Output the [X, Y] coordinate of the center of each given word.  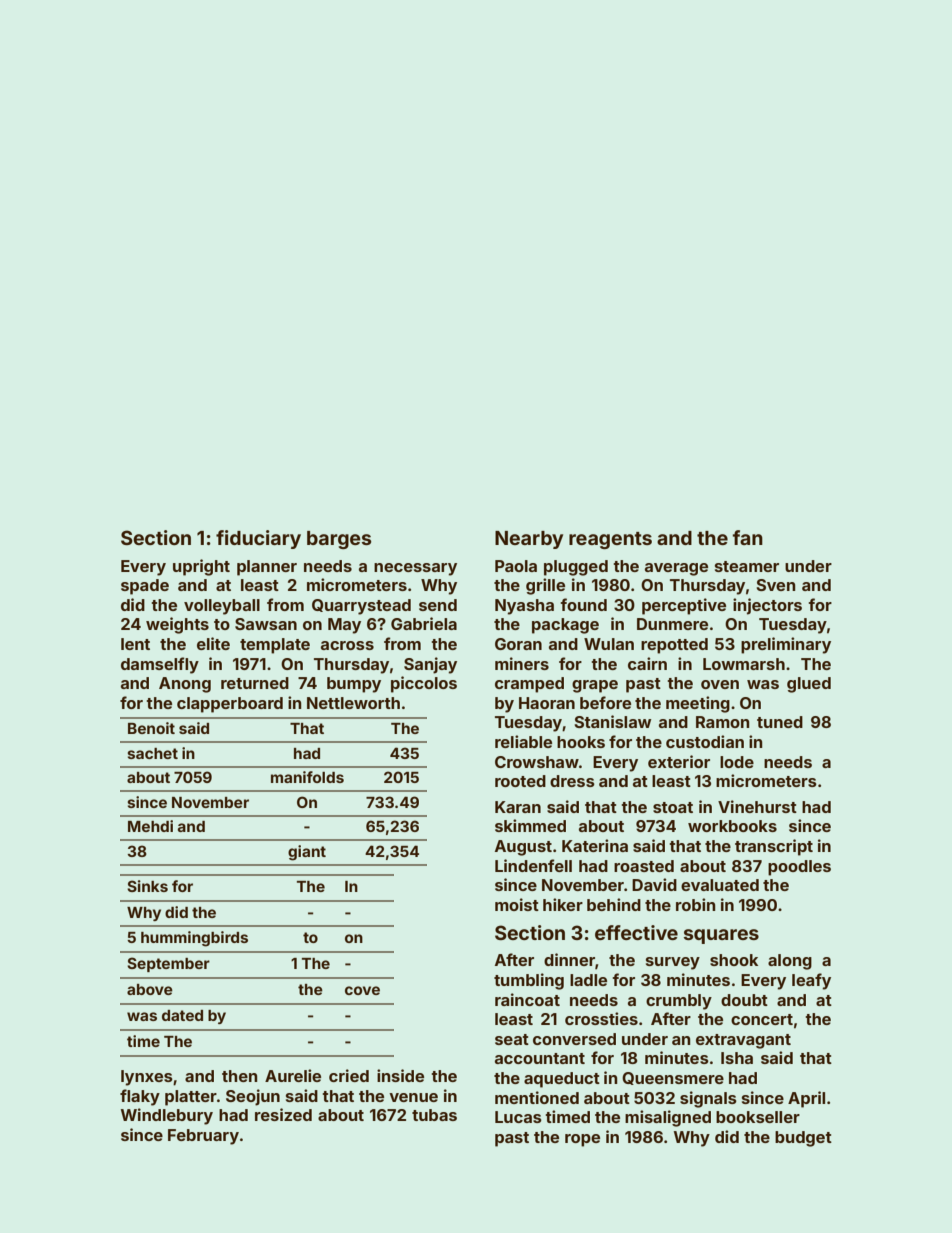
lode [737, 762]
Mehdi [150, 826]
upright [201, 567]
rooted [520, 781]
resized [283, 1114]
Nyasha [524, 607]
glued [809, 685]
